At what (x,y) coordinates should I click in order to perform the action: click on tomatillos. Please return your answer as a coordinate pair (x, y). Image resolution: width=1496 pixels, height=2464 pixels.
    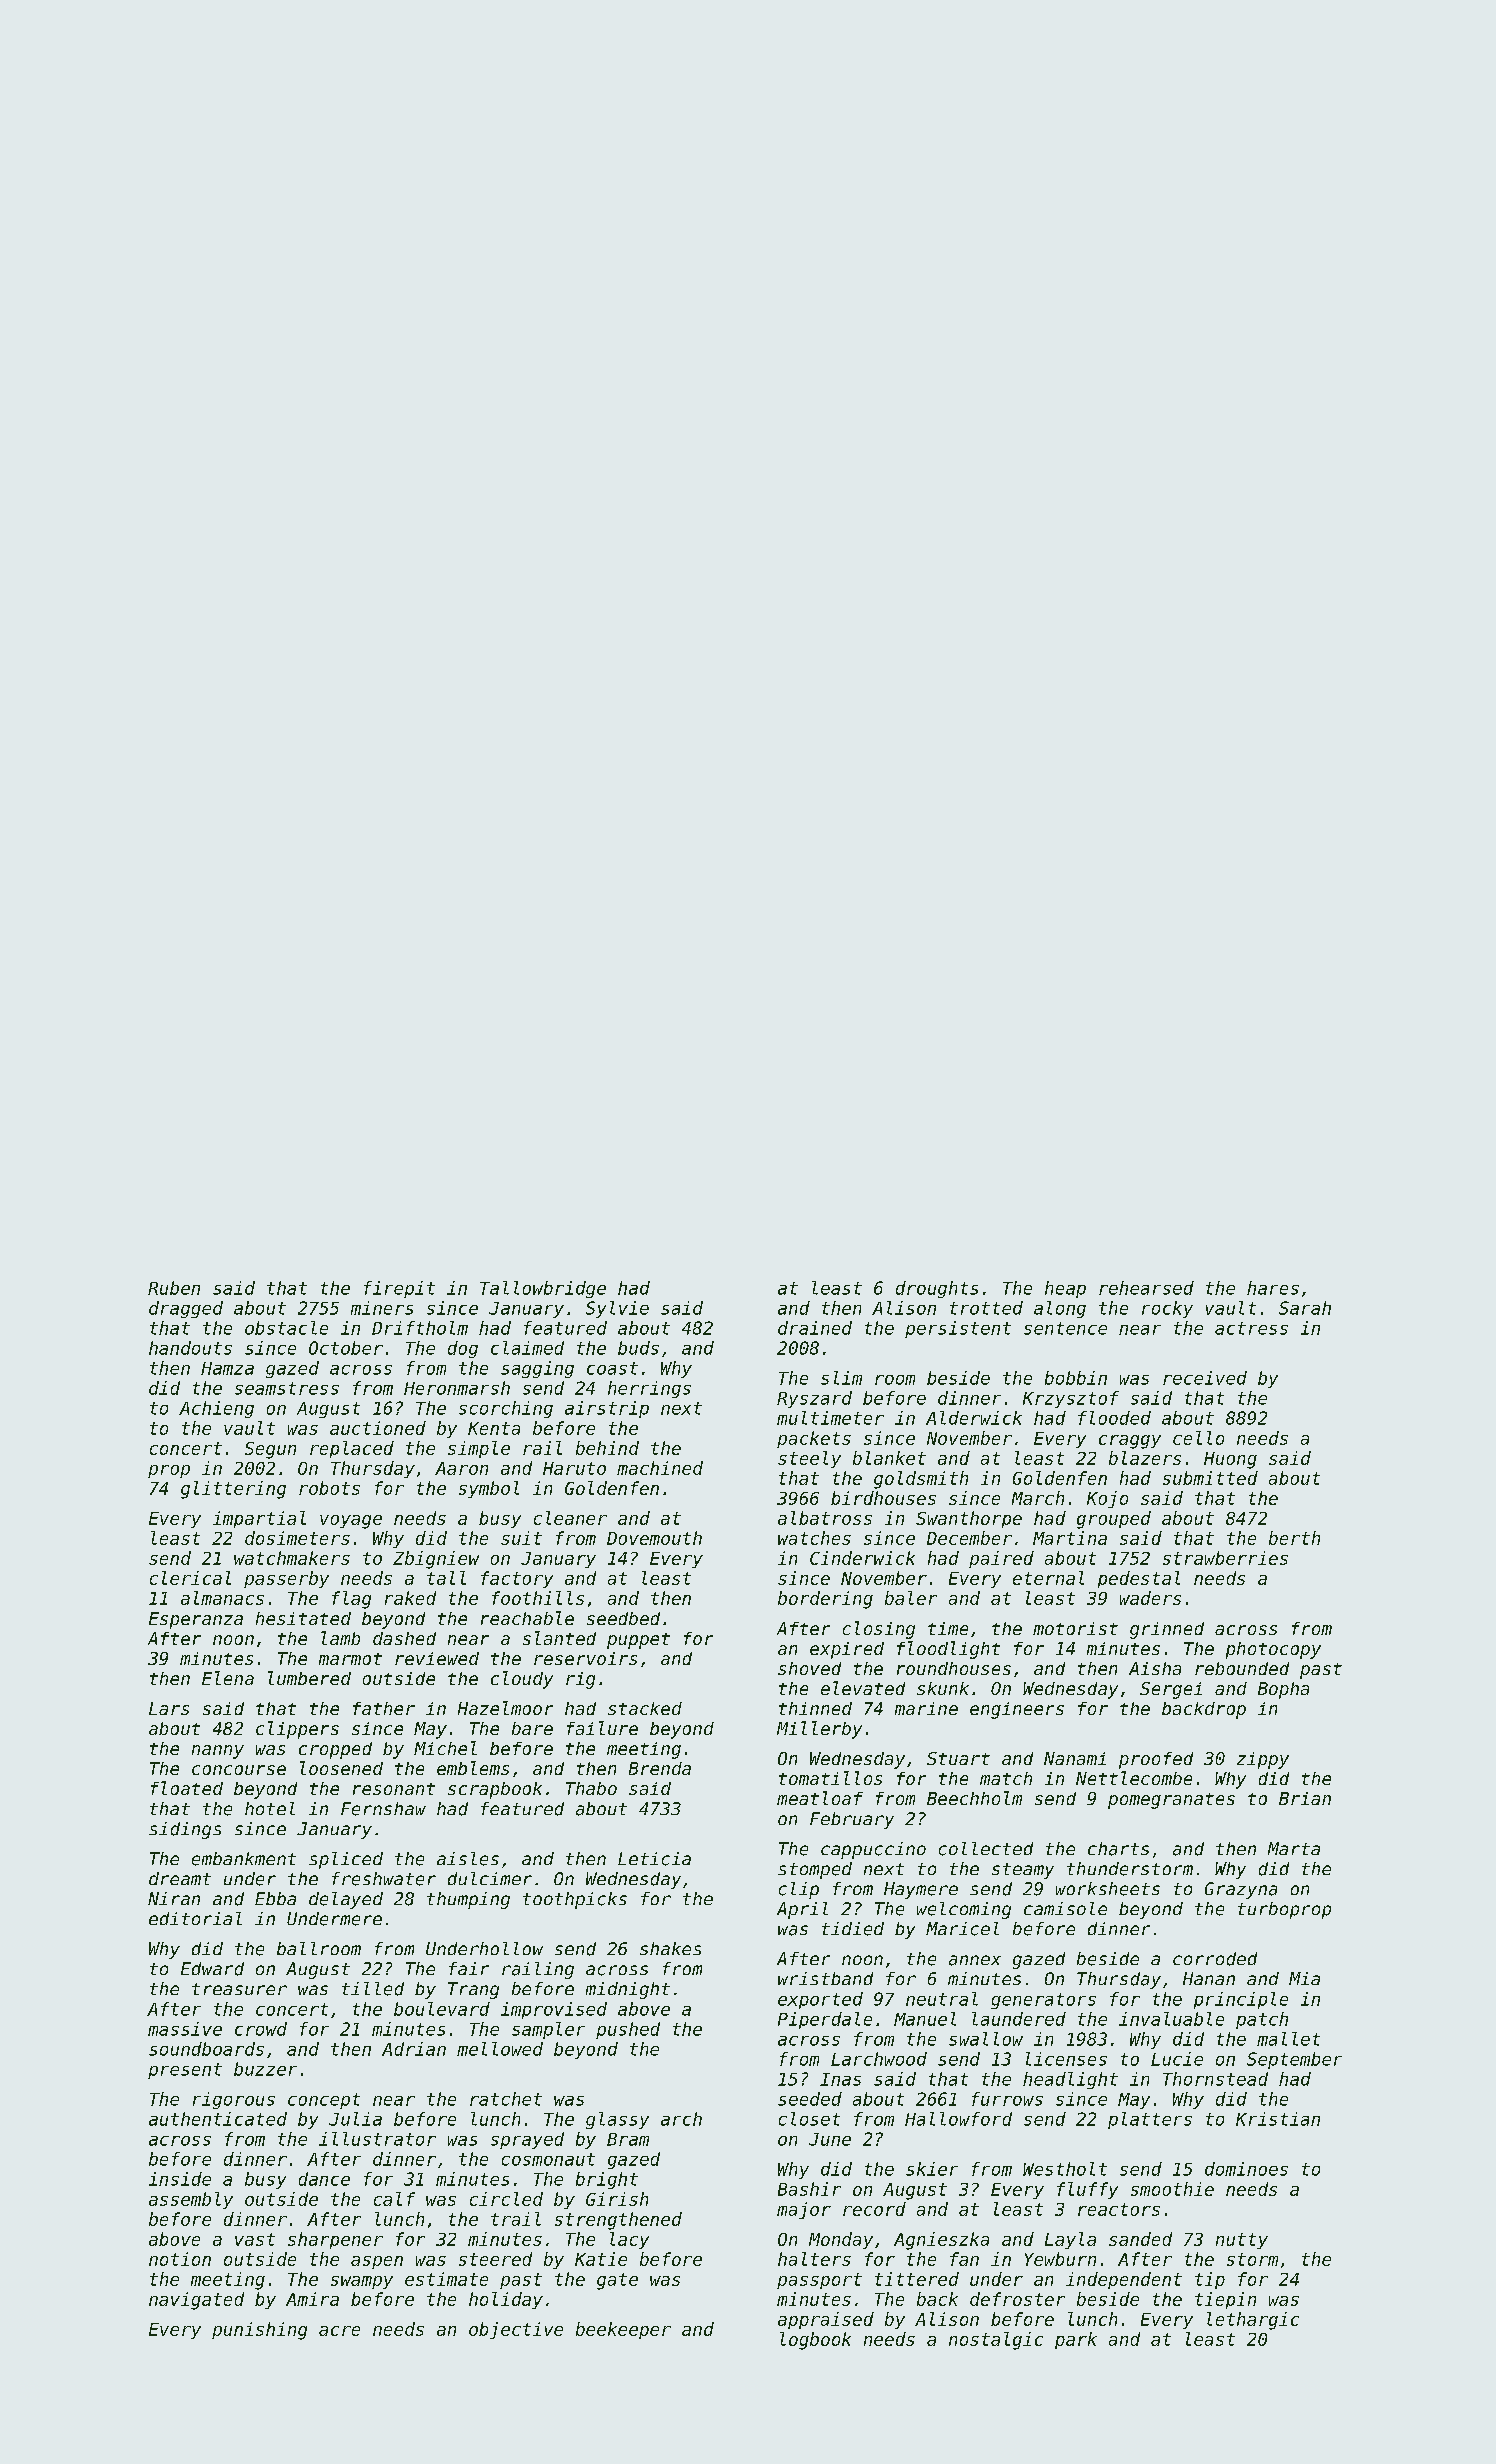
    Looking at the image, I should click on (830, 1778).
